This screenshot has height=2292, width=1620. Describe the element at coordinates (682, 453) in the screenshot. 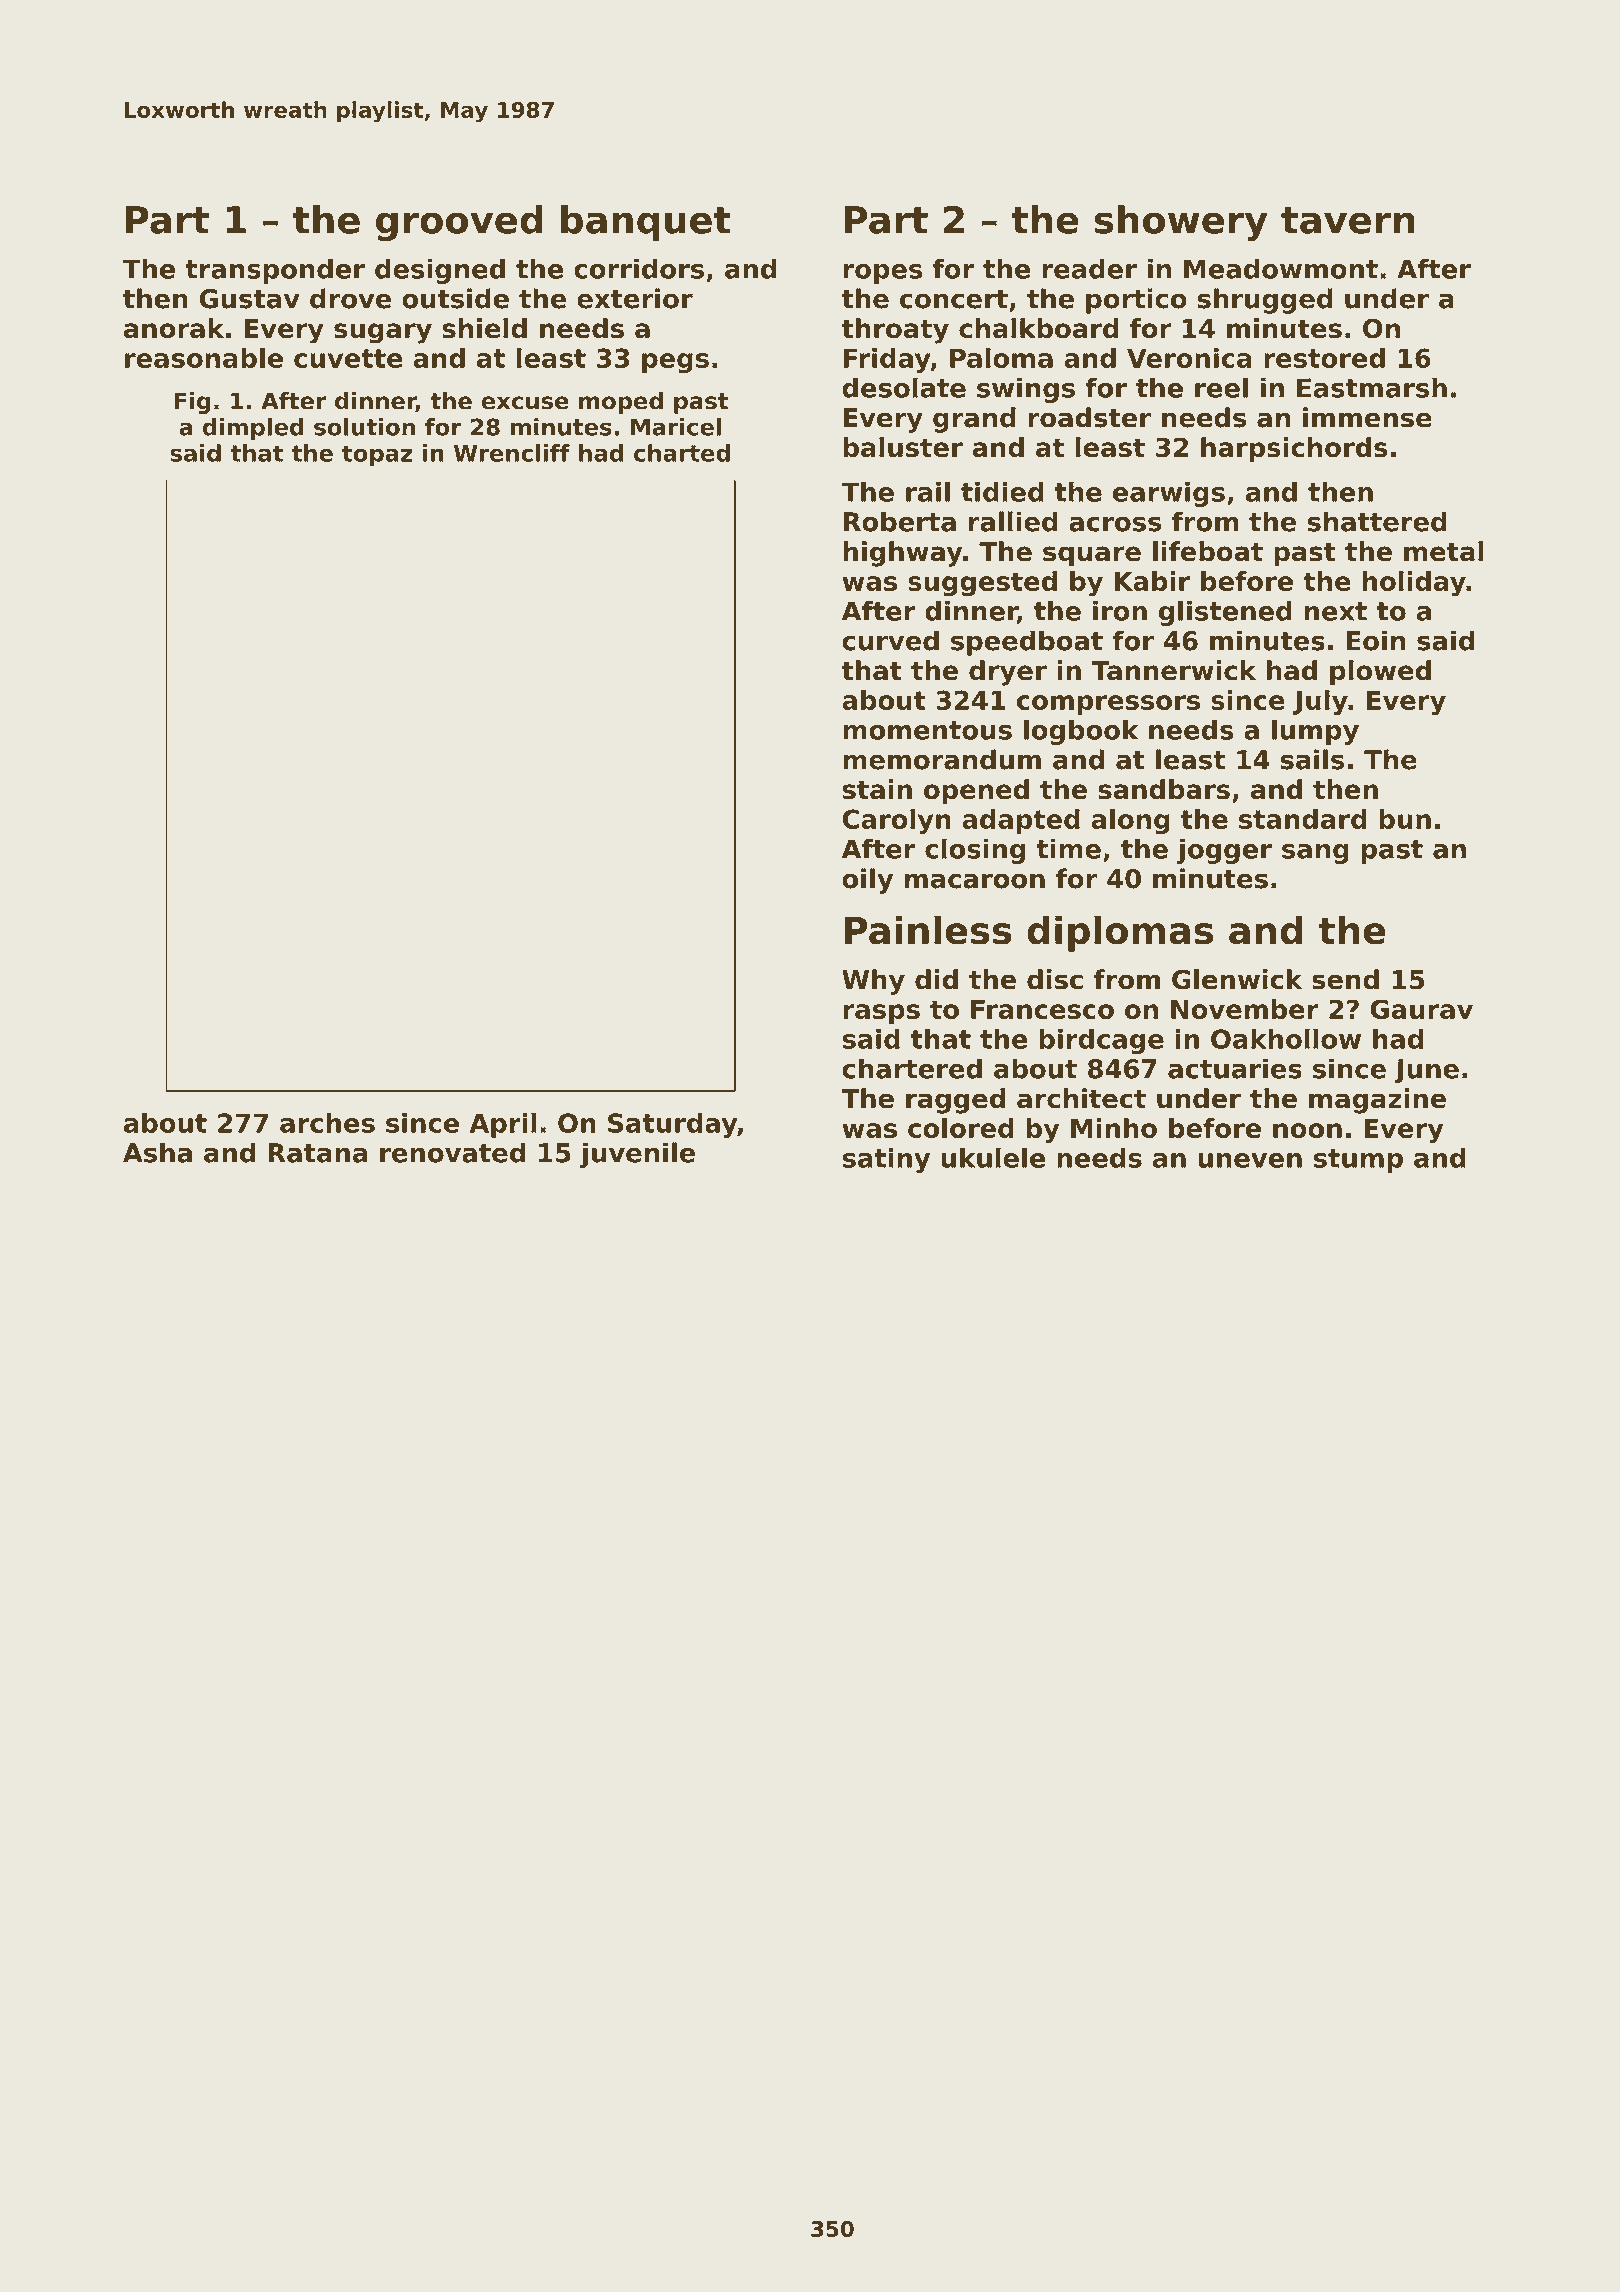

I see `charted` at that location.
